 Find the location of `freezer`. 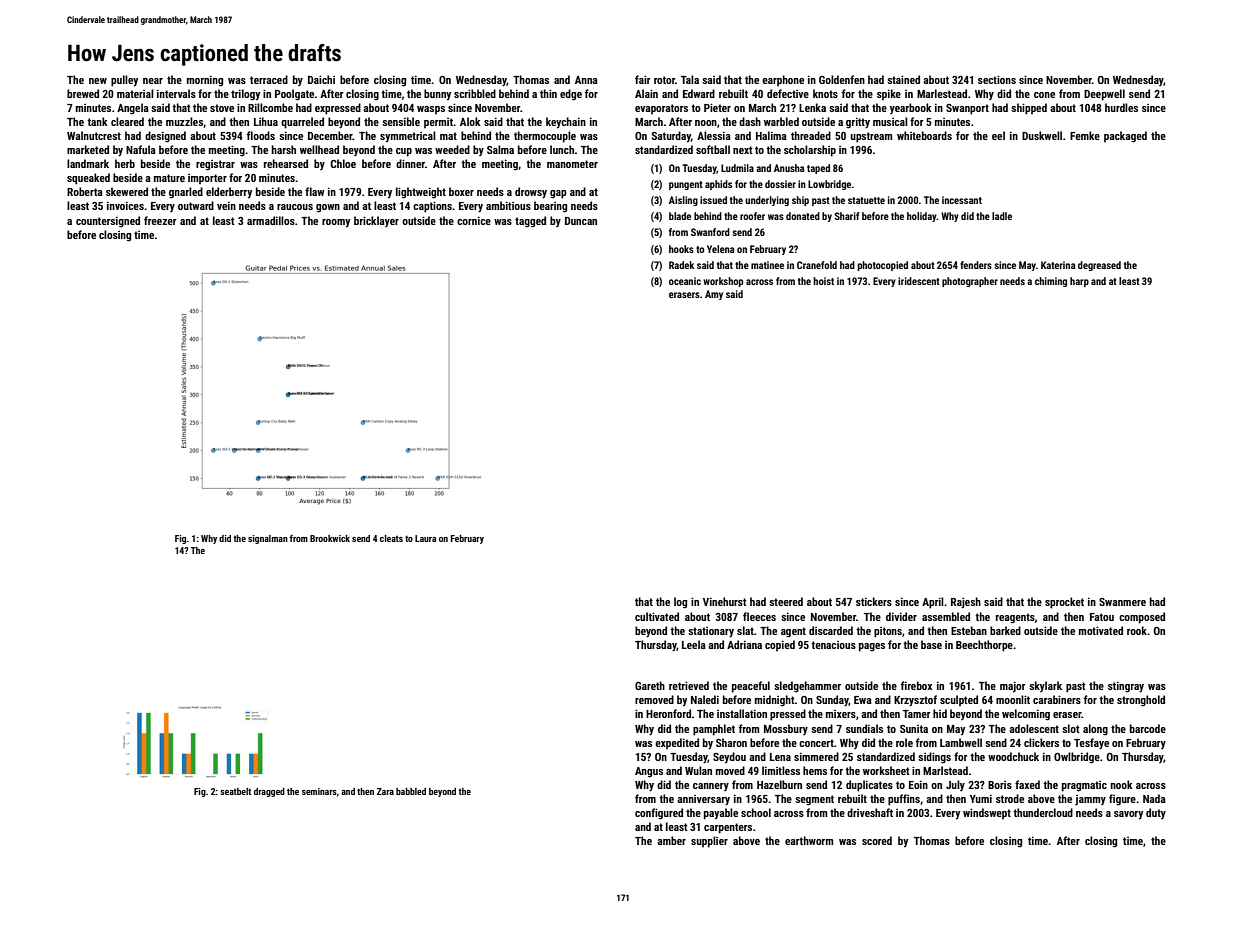

freezer is located at coordinates (160, 220).
